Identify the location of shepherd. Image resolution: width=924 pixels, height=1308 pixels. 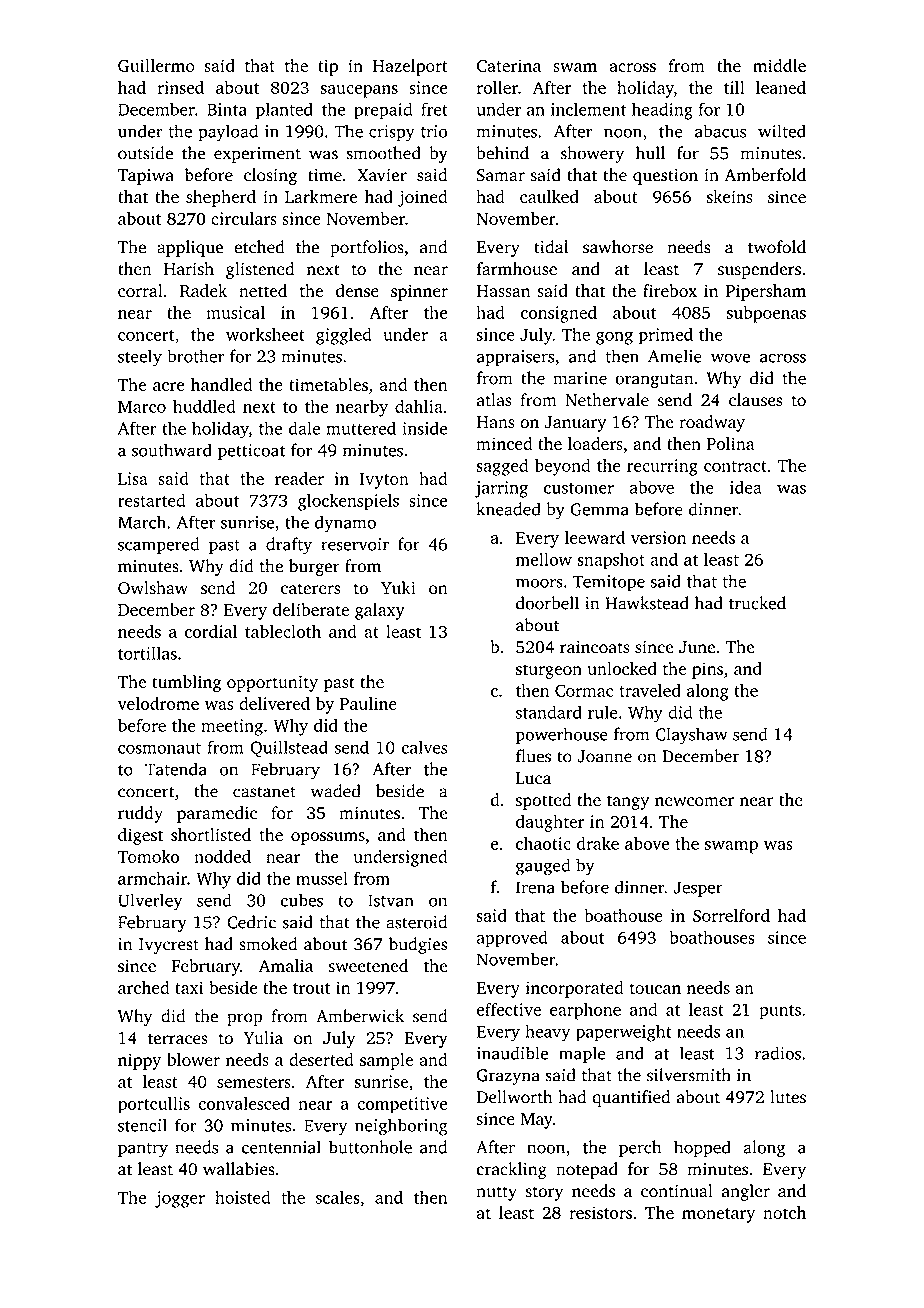
(221, 198).
